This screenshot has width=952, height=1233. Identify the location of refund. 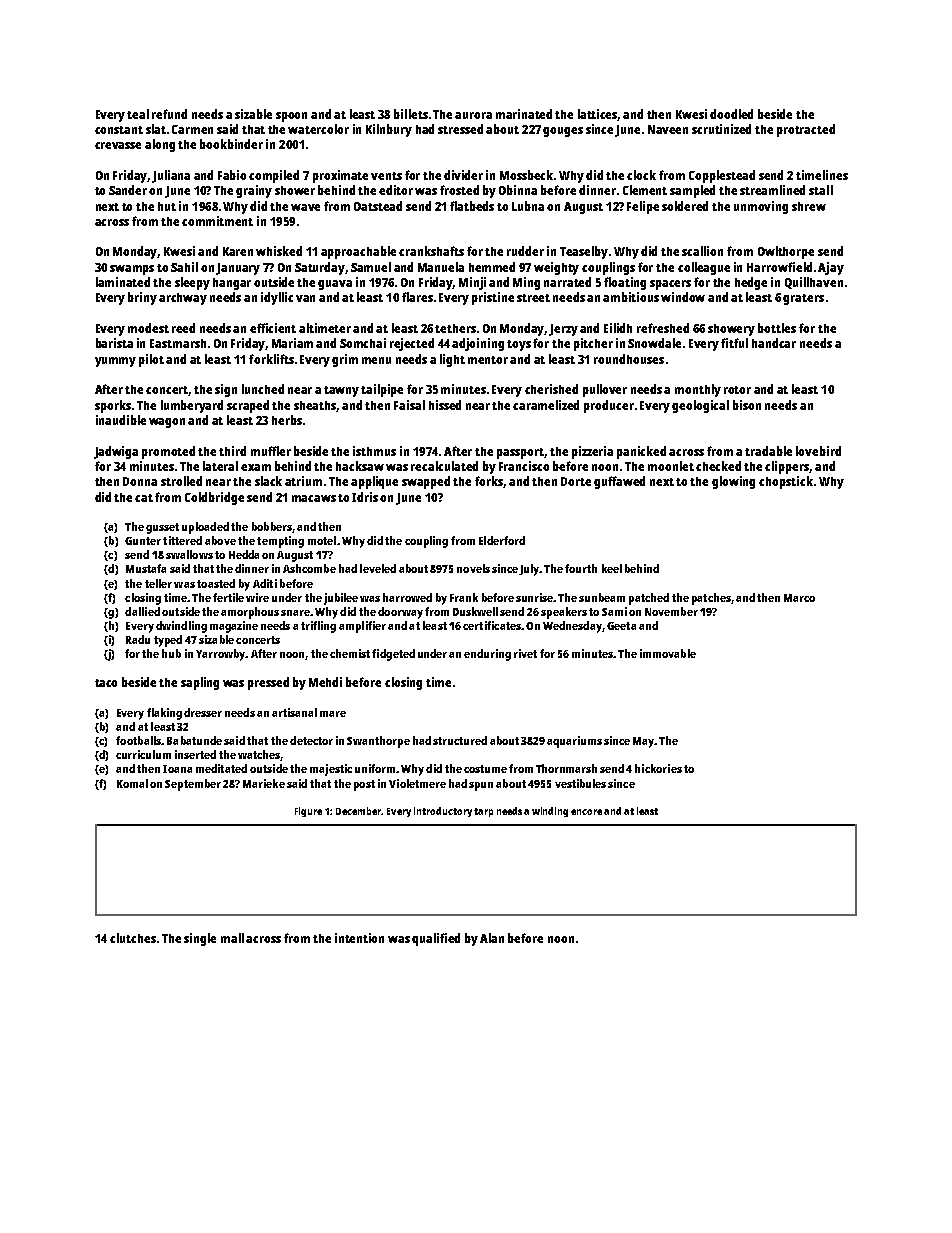
(169, 114).
